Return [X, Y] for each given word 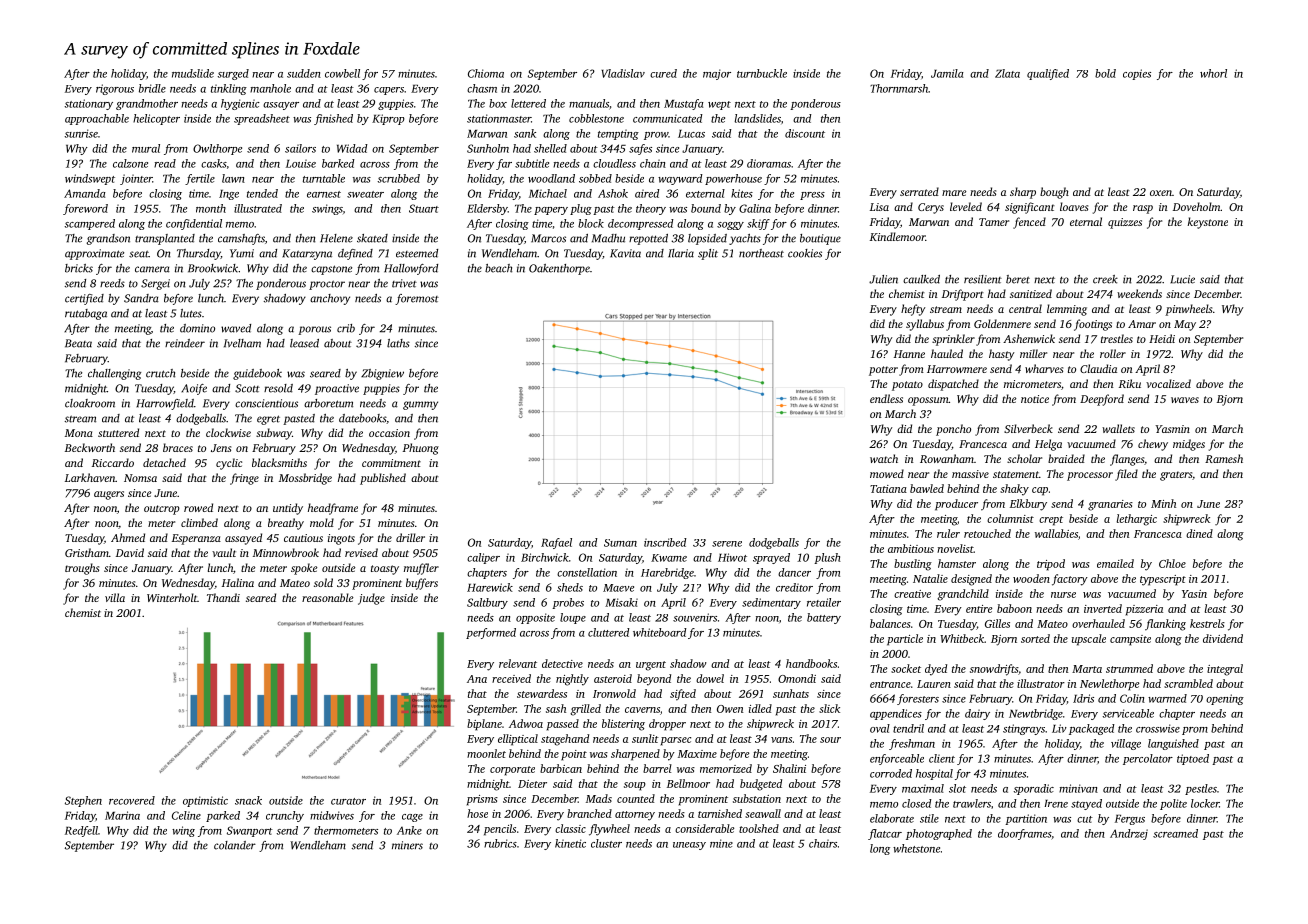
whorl [1213, 73]
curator [348, 801]
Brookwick [213, 268]
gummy [420, 405]
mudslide [193, 73]
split [708, 254]
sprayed [771, 558]
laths [398, 343]
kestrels [1207, 623]
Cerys [931, 208]
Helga [1048, 445]
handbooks [811, 663]
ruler [948, 533]
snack [248, 800]
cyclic [229, 464]
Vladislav [623, 73]
